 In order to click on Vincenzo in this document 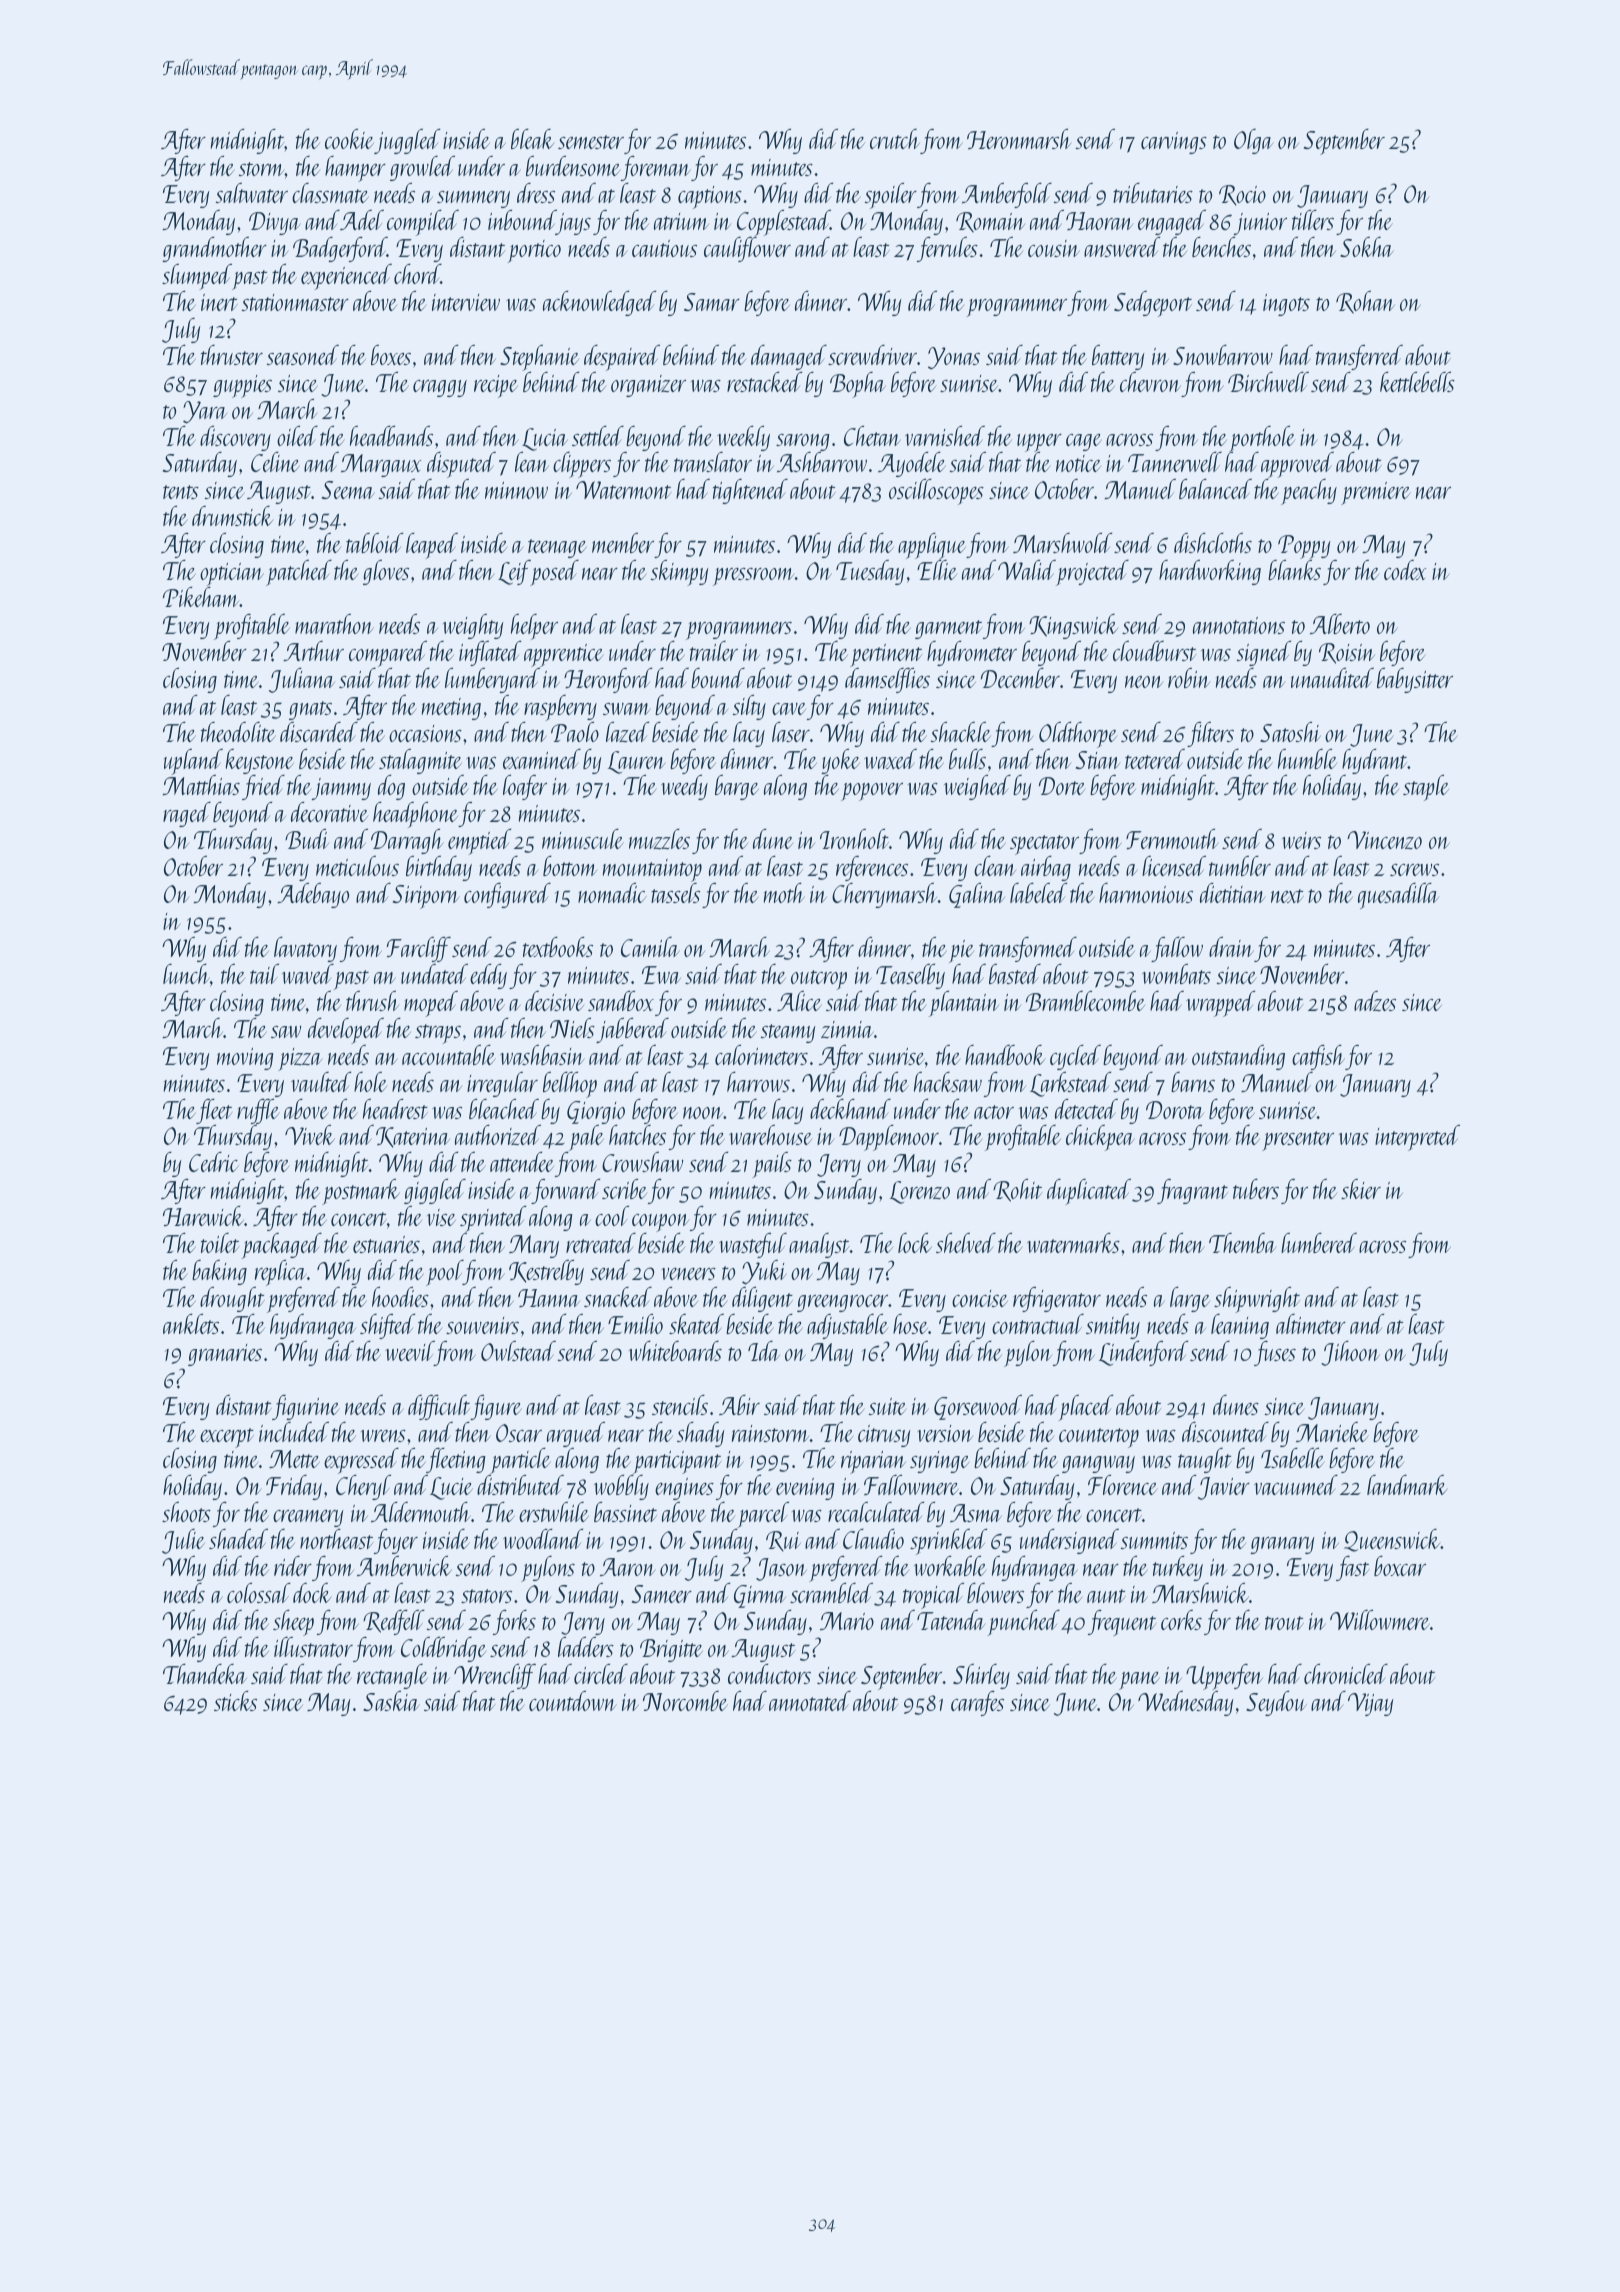, I will do `click(1384, 840)`.
